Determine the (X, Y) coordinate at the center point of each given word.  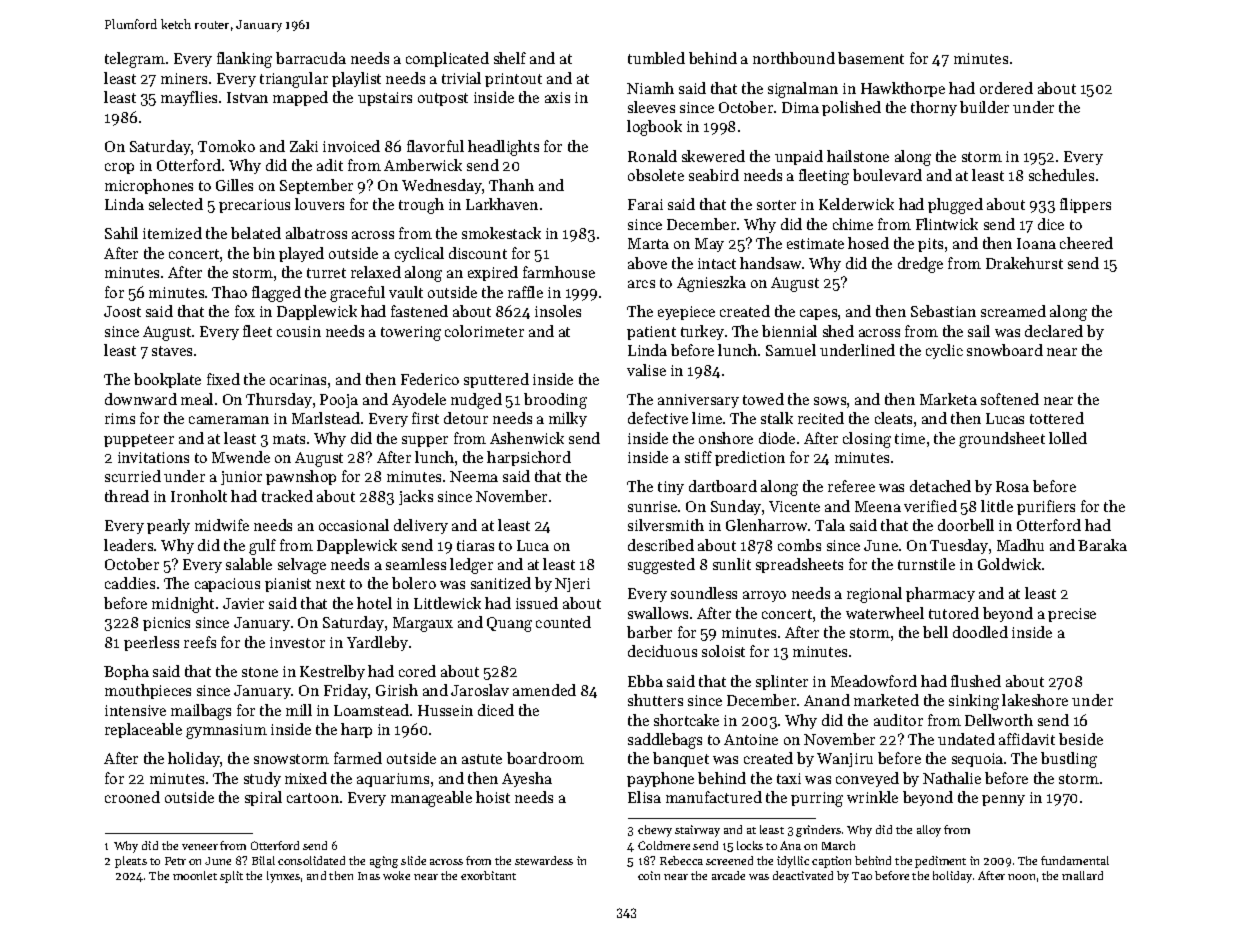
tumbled (656, 58)
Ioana (1036, 243)
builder (984, 107)
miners (184, 78)
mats (289, 439)
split (231, 877)
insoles (558, 311)
